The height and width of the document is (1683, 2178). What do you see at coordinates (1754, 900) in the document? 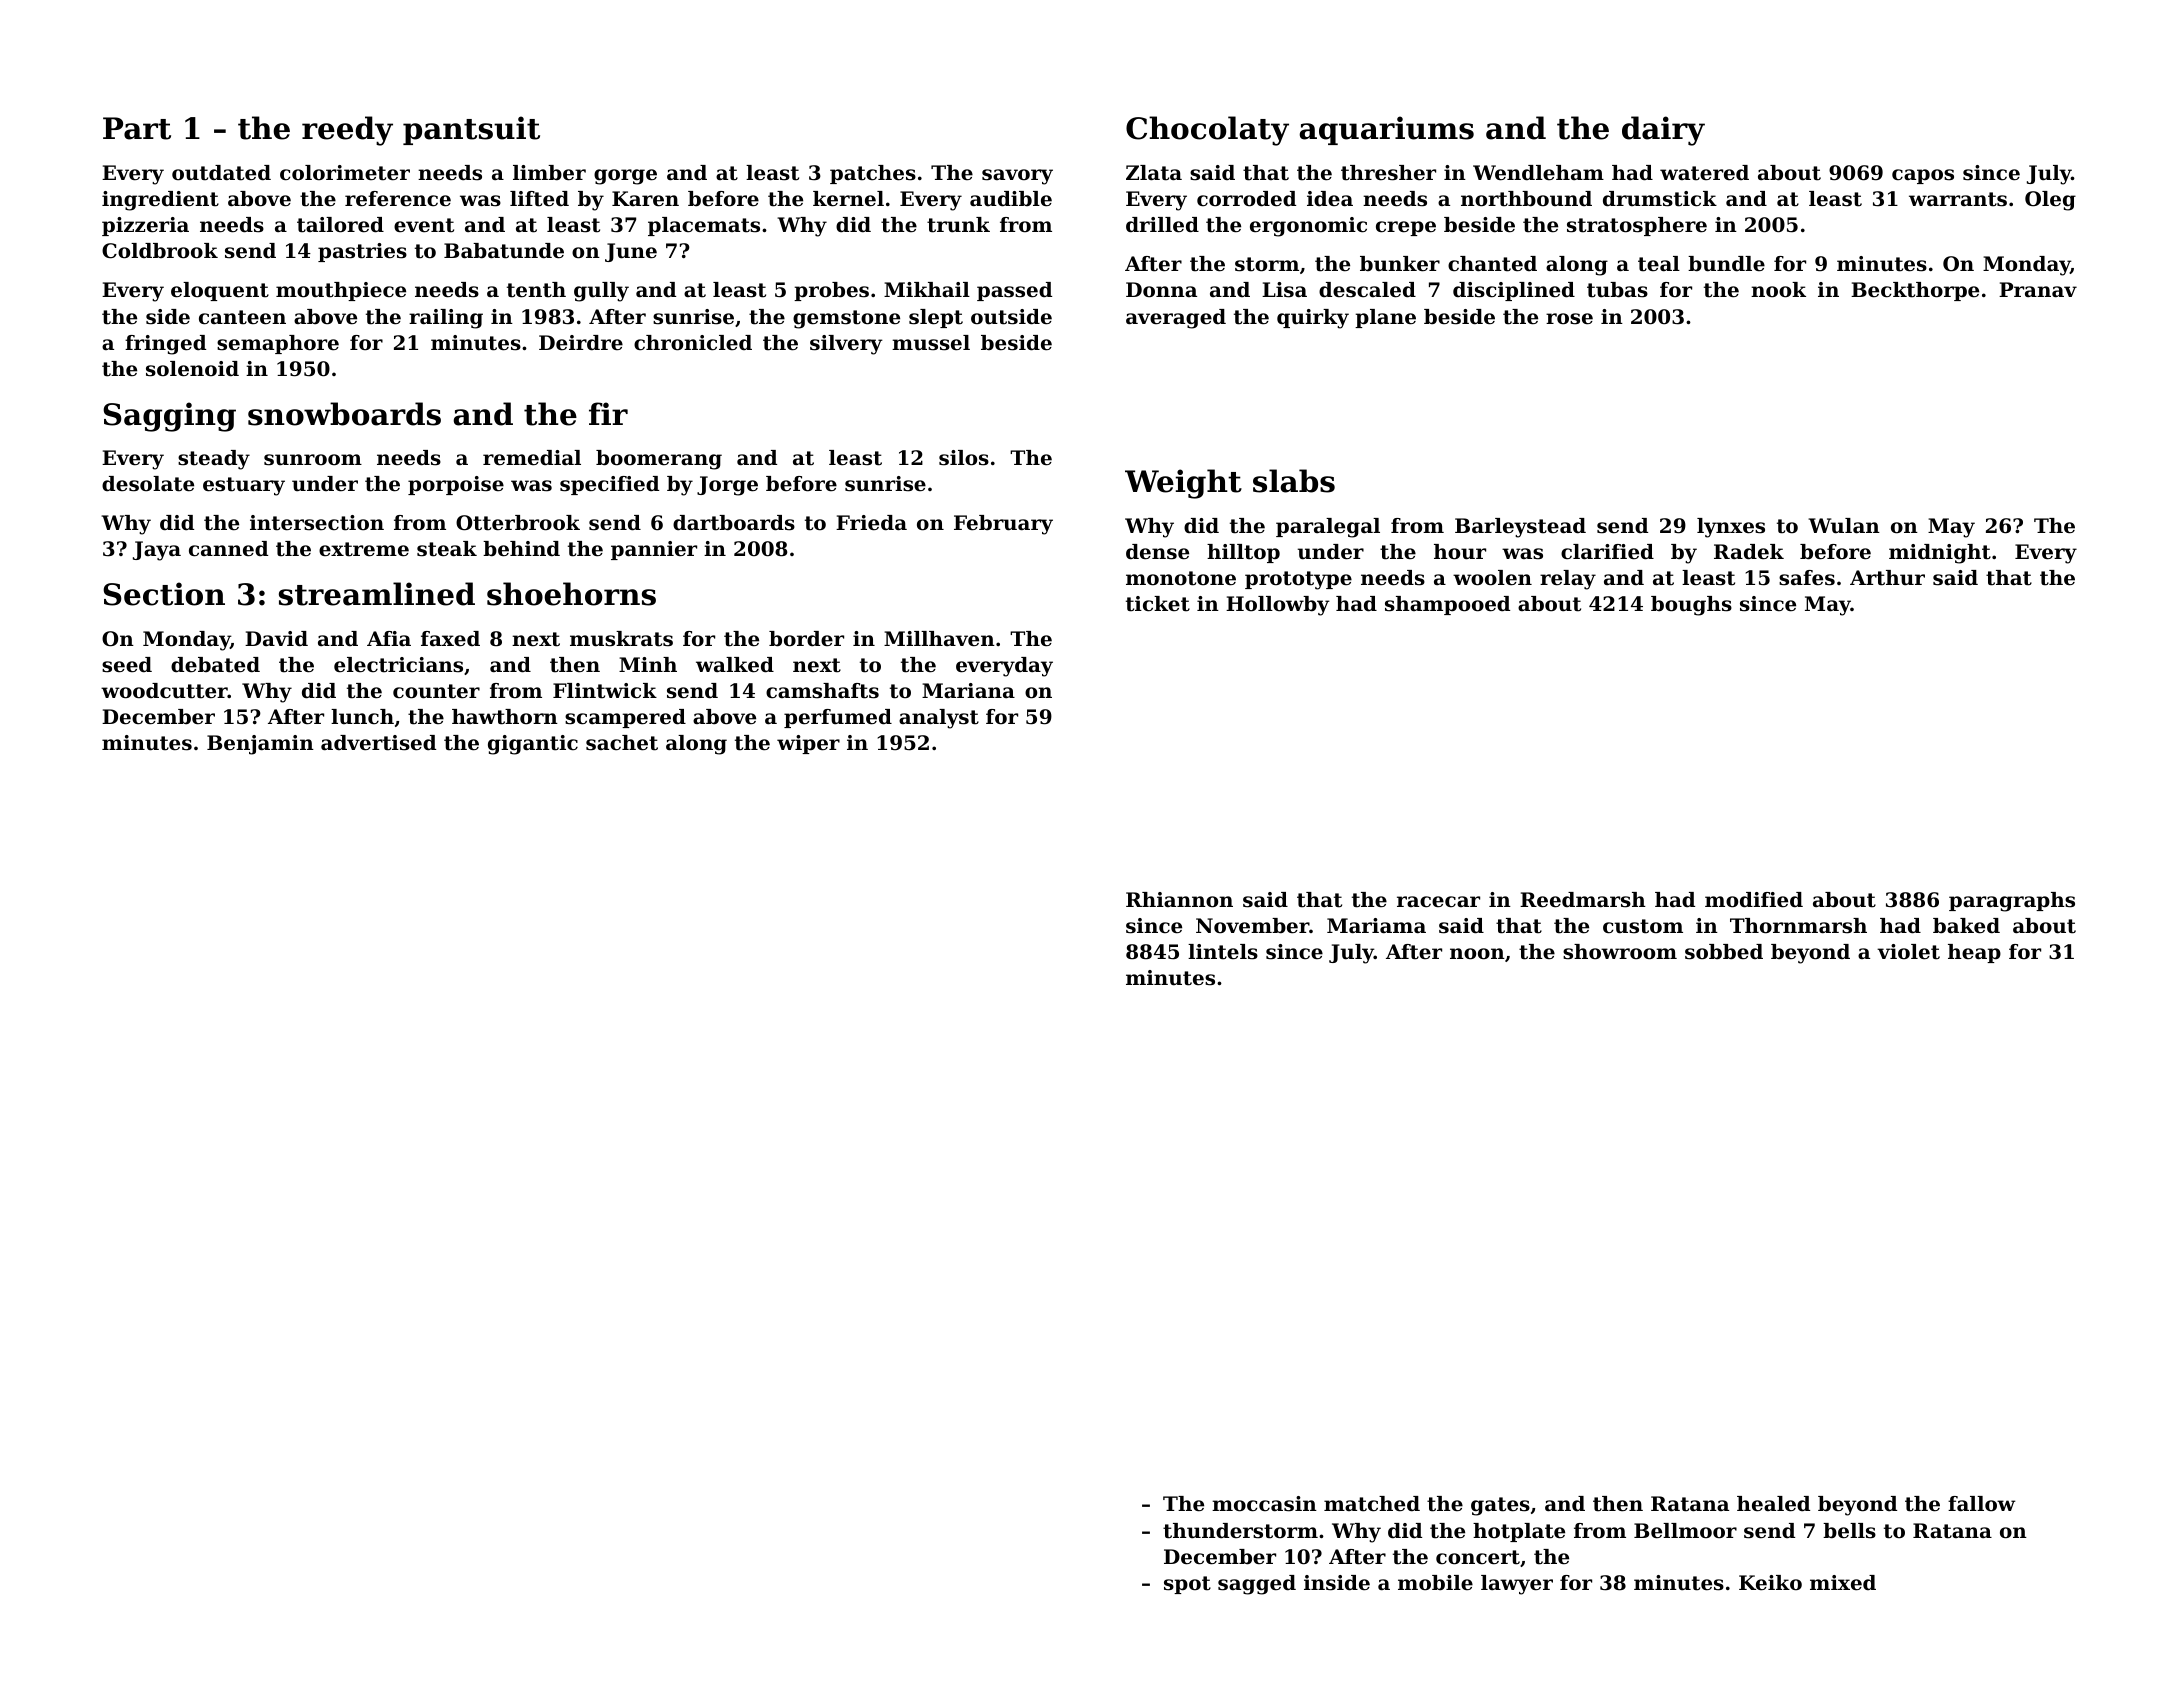
I see `modified` at bounding box center [1754, 900].
